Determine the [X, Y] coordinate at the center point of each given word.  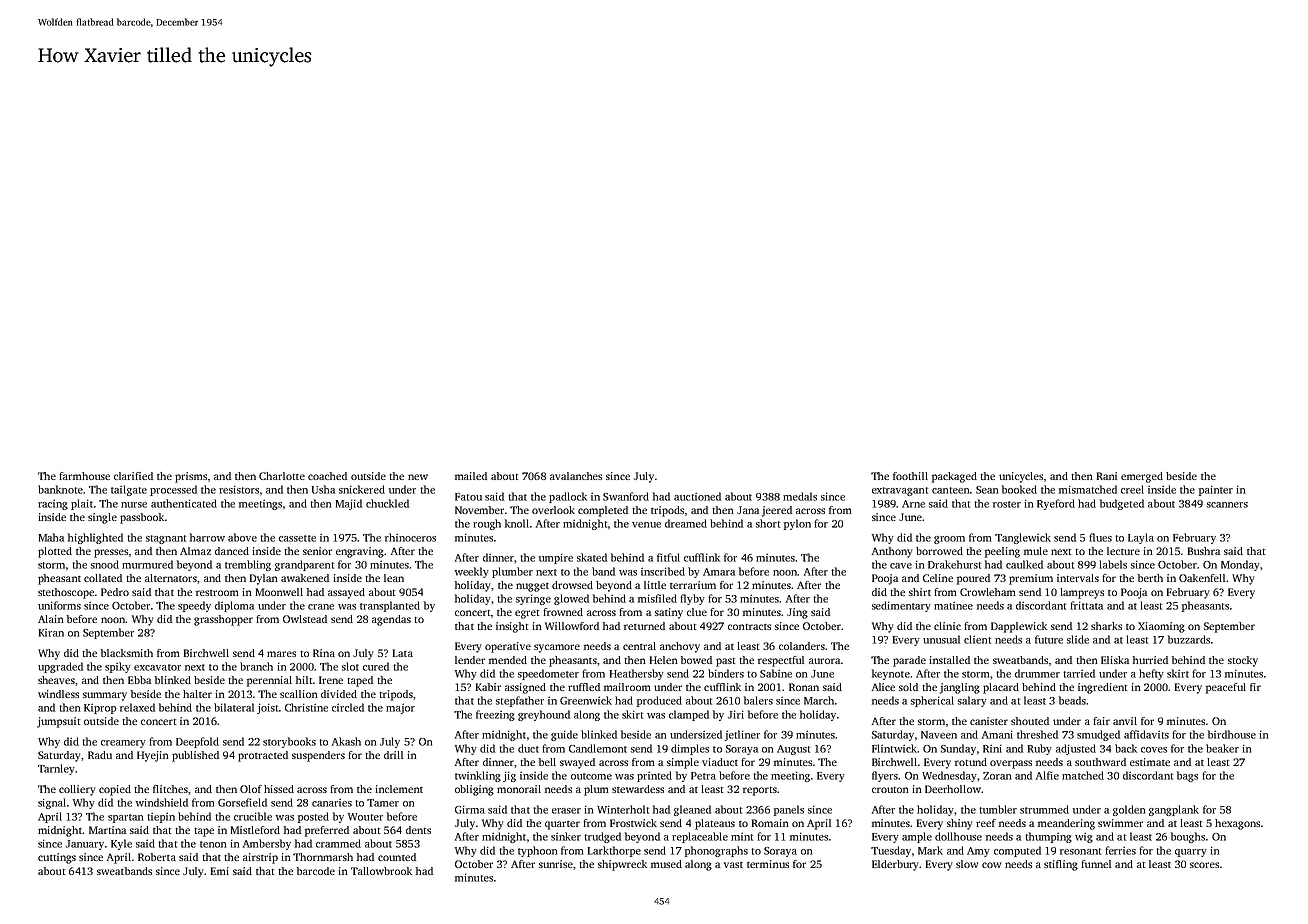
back [1126, 748]
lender [470, 660]
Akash [346, 741]
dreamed [686, 523]
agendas [391, 620]
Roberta [157, 857]
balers [758, 700]
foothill [910, 476]
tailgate [129, 490]
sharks [1106, 626]
